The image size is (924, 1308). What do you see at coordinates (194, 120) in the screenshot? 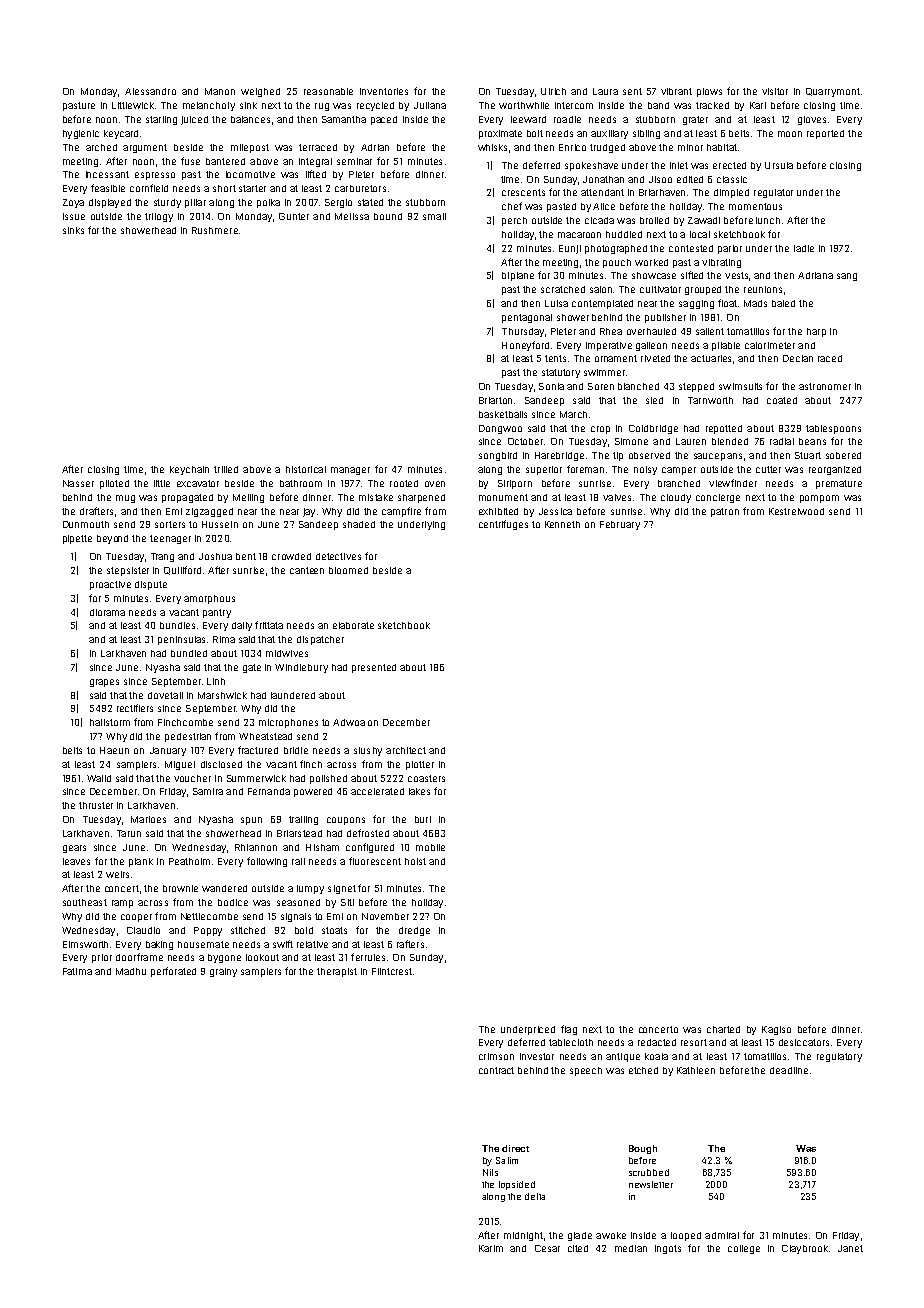
I see `juiced` at bounding box center [194, 120].
